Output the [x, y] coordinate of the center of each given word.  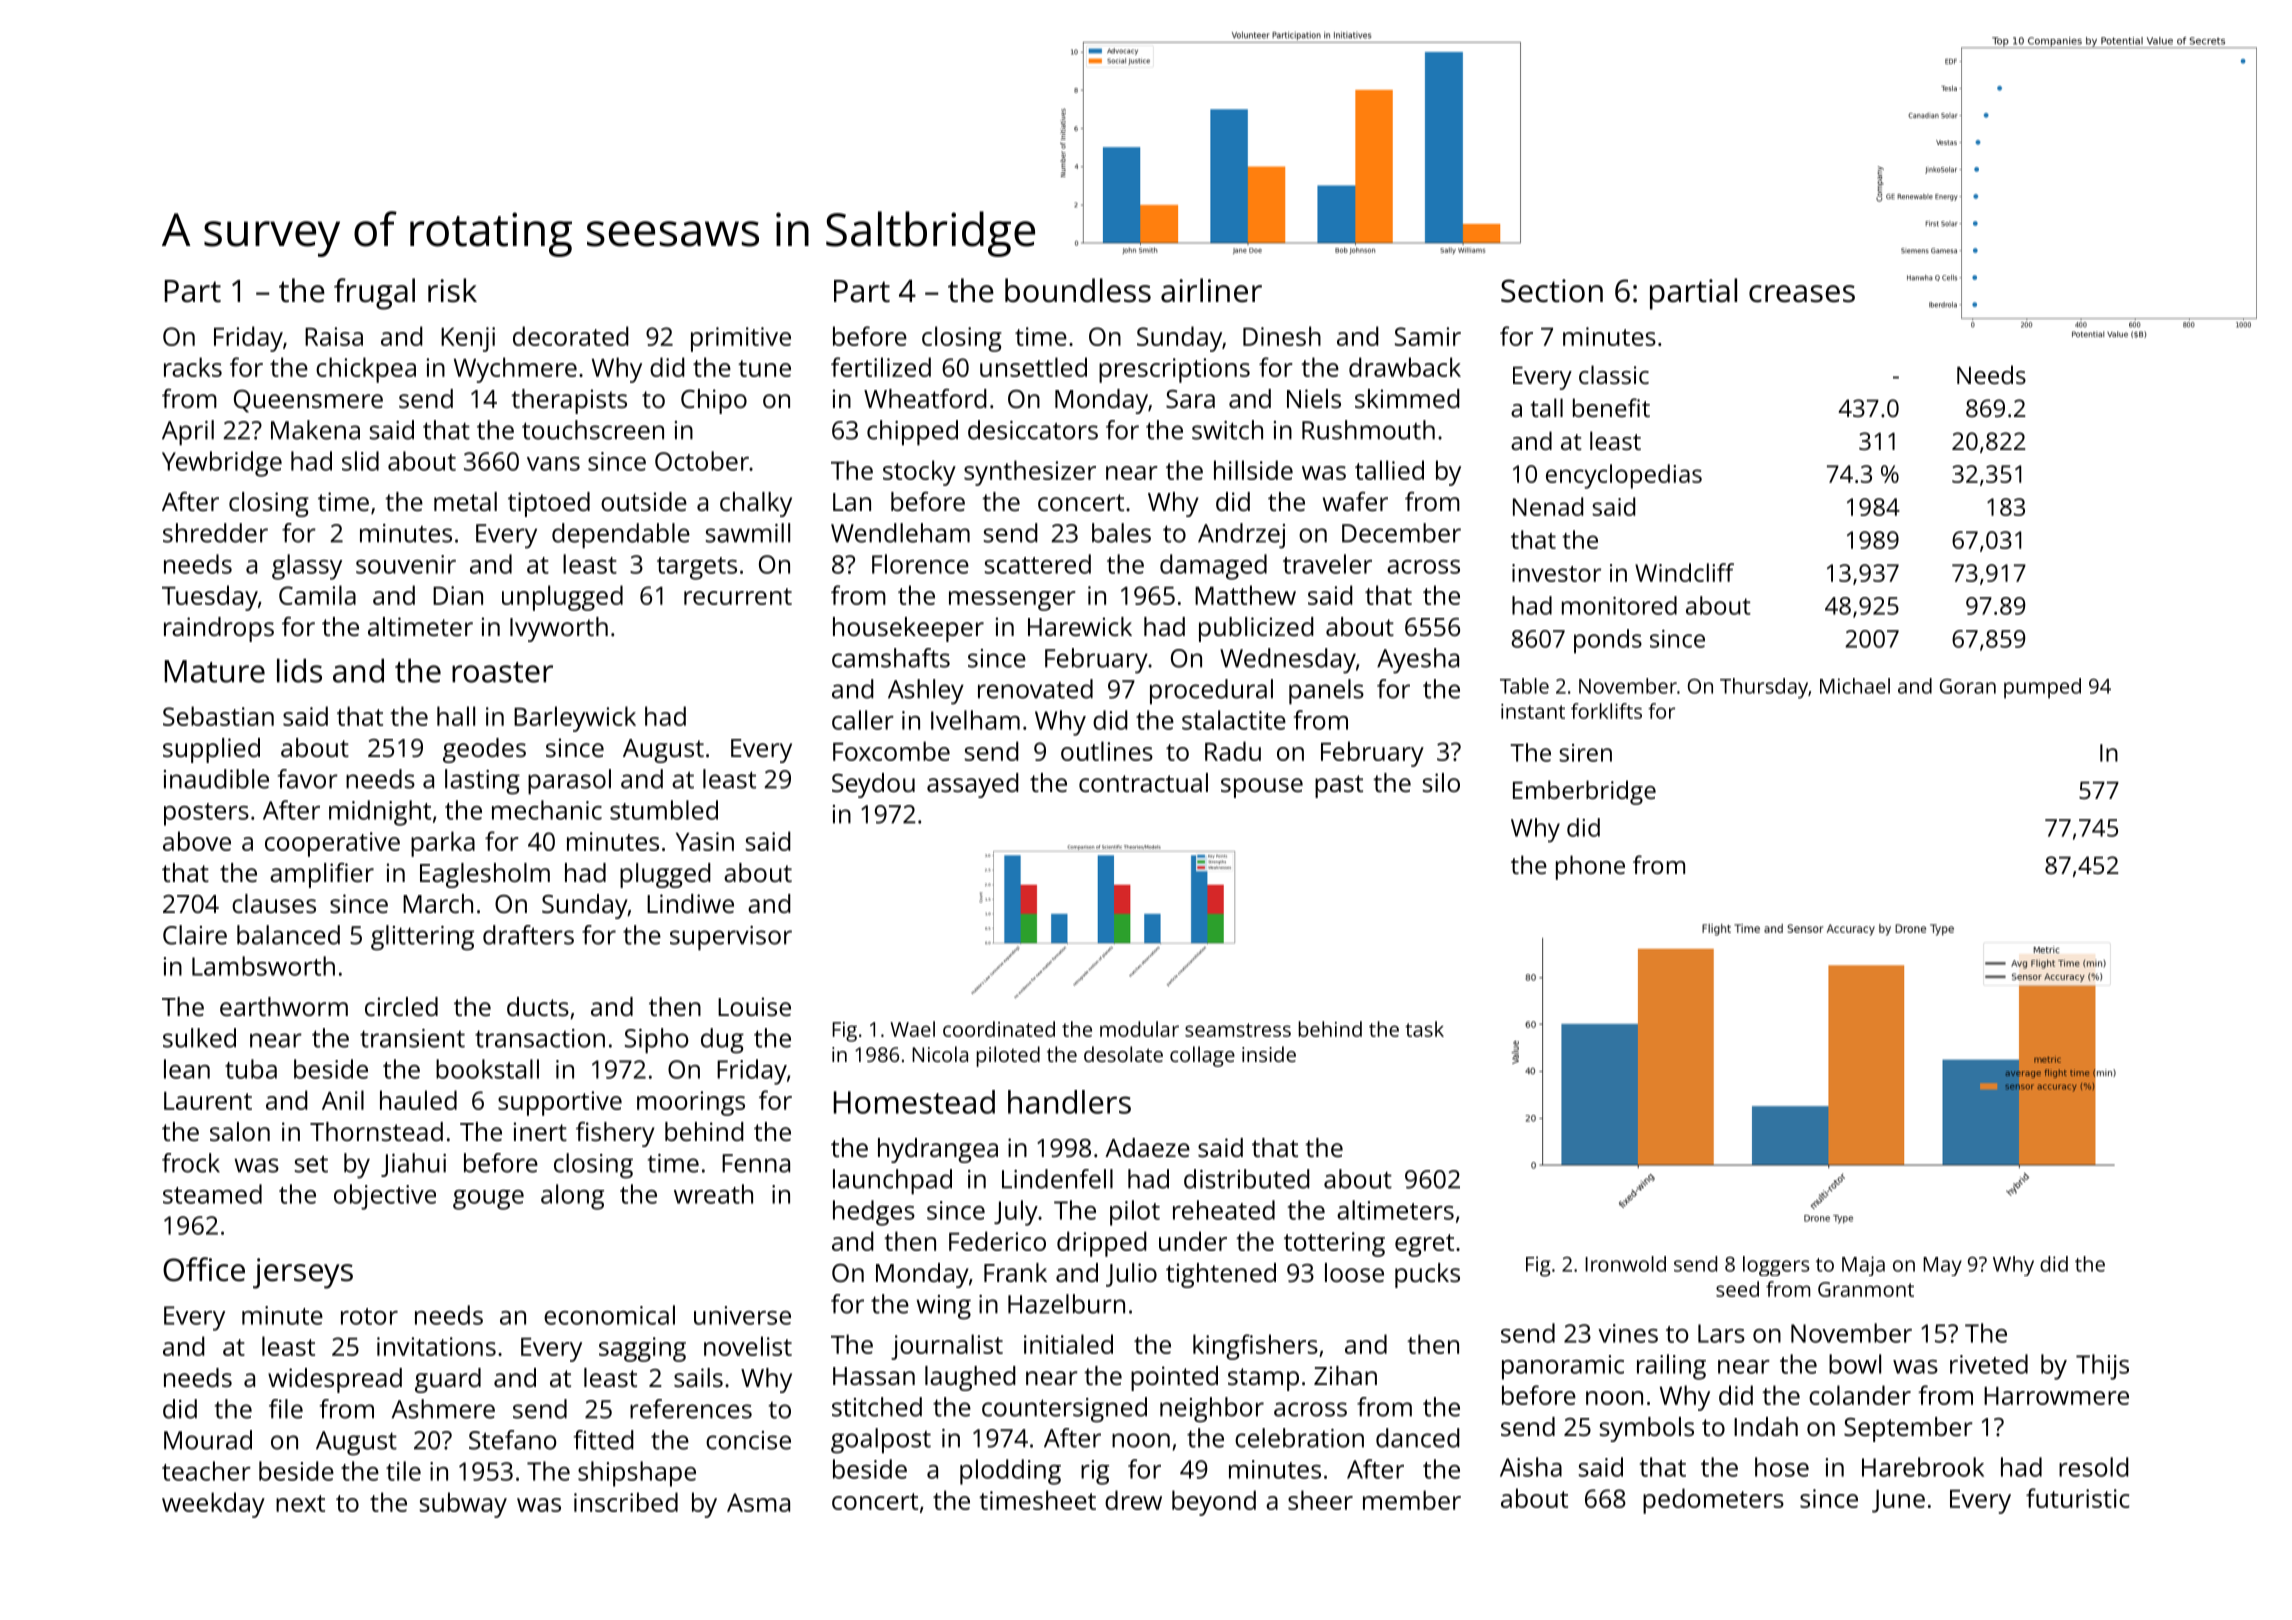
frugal [374, 294]
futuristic [2078, 1498]
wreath [713, 1194]
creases [1802, 294]
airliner [1211, 290]
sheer [1320, 1500]
